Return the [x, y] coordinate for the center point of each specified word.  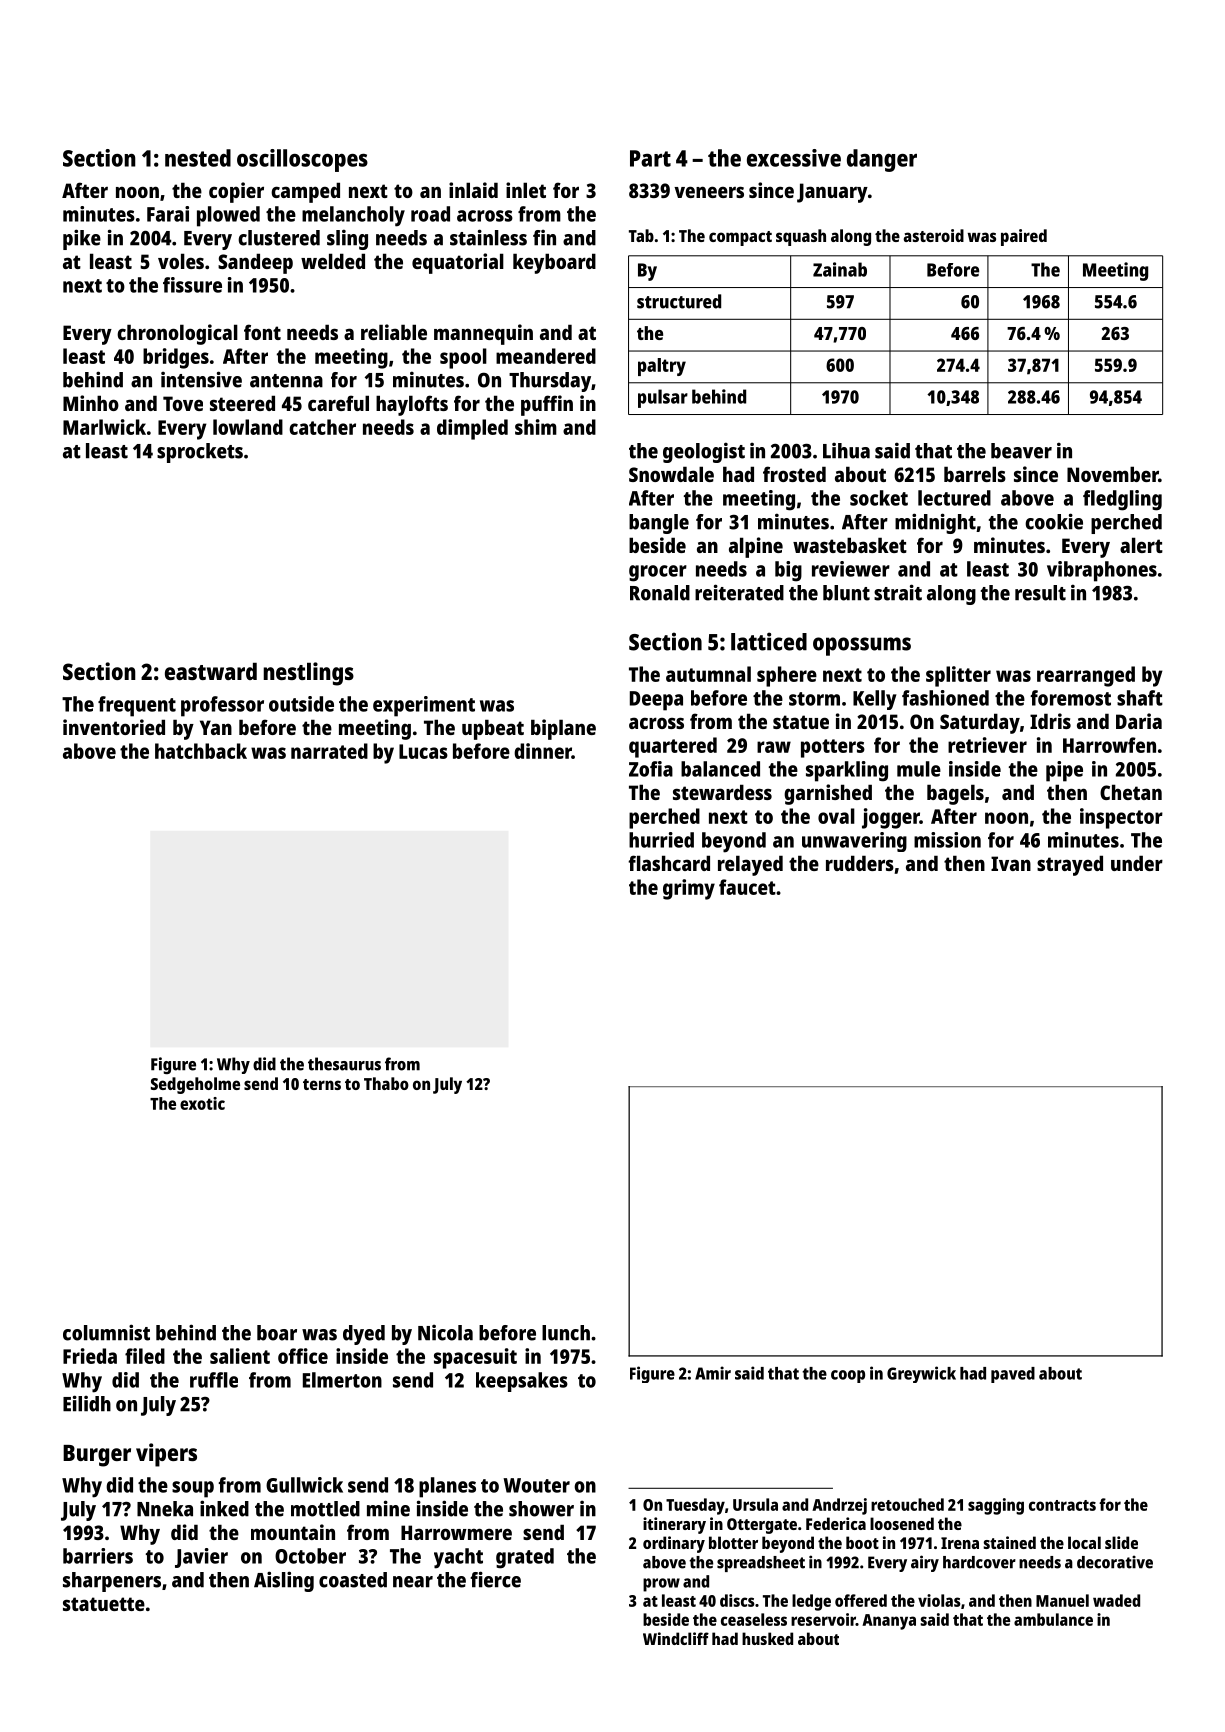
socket [879, 498]
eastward [211, 671]
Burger [97, 1456]
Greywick [921, 1374]
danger [882, 160]
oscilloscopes [302, 160]
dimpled [472, 429]
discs [737, 1600]
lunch [566, 1333]
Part [650, 158]
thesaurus [344, 1064]
